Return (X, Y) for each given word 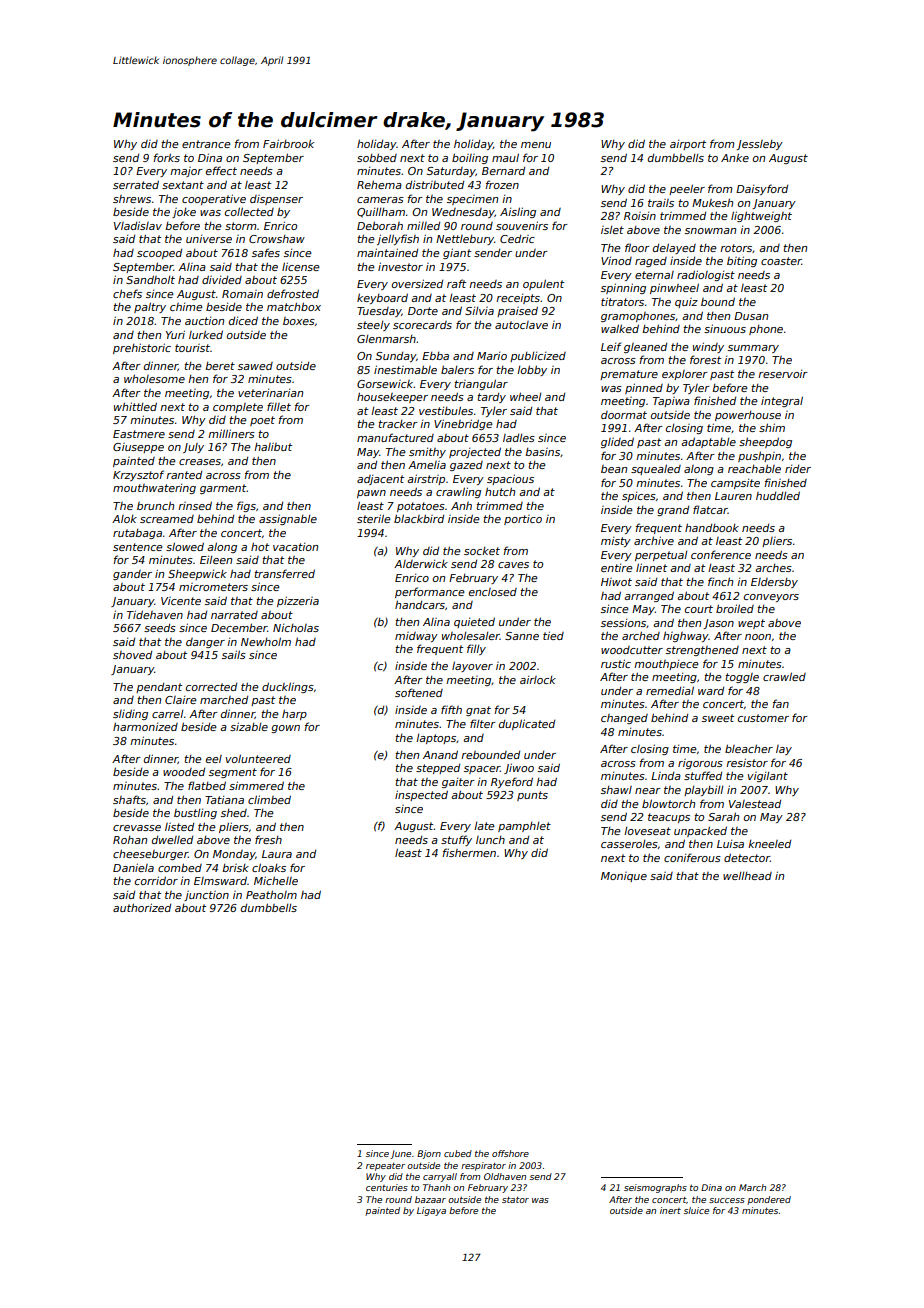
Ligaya (431, 1211)
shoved (132, 655)
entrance (206, 144)
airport (688, 145)
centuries (387, 1187)
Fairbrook (288, 143)
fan (780, 703)
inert (670, 1210)
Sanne (522, 636)
